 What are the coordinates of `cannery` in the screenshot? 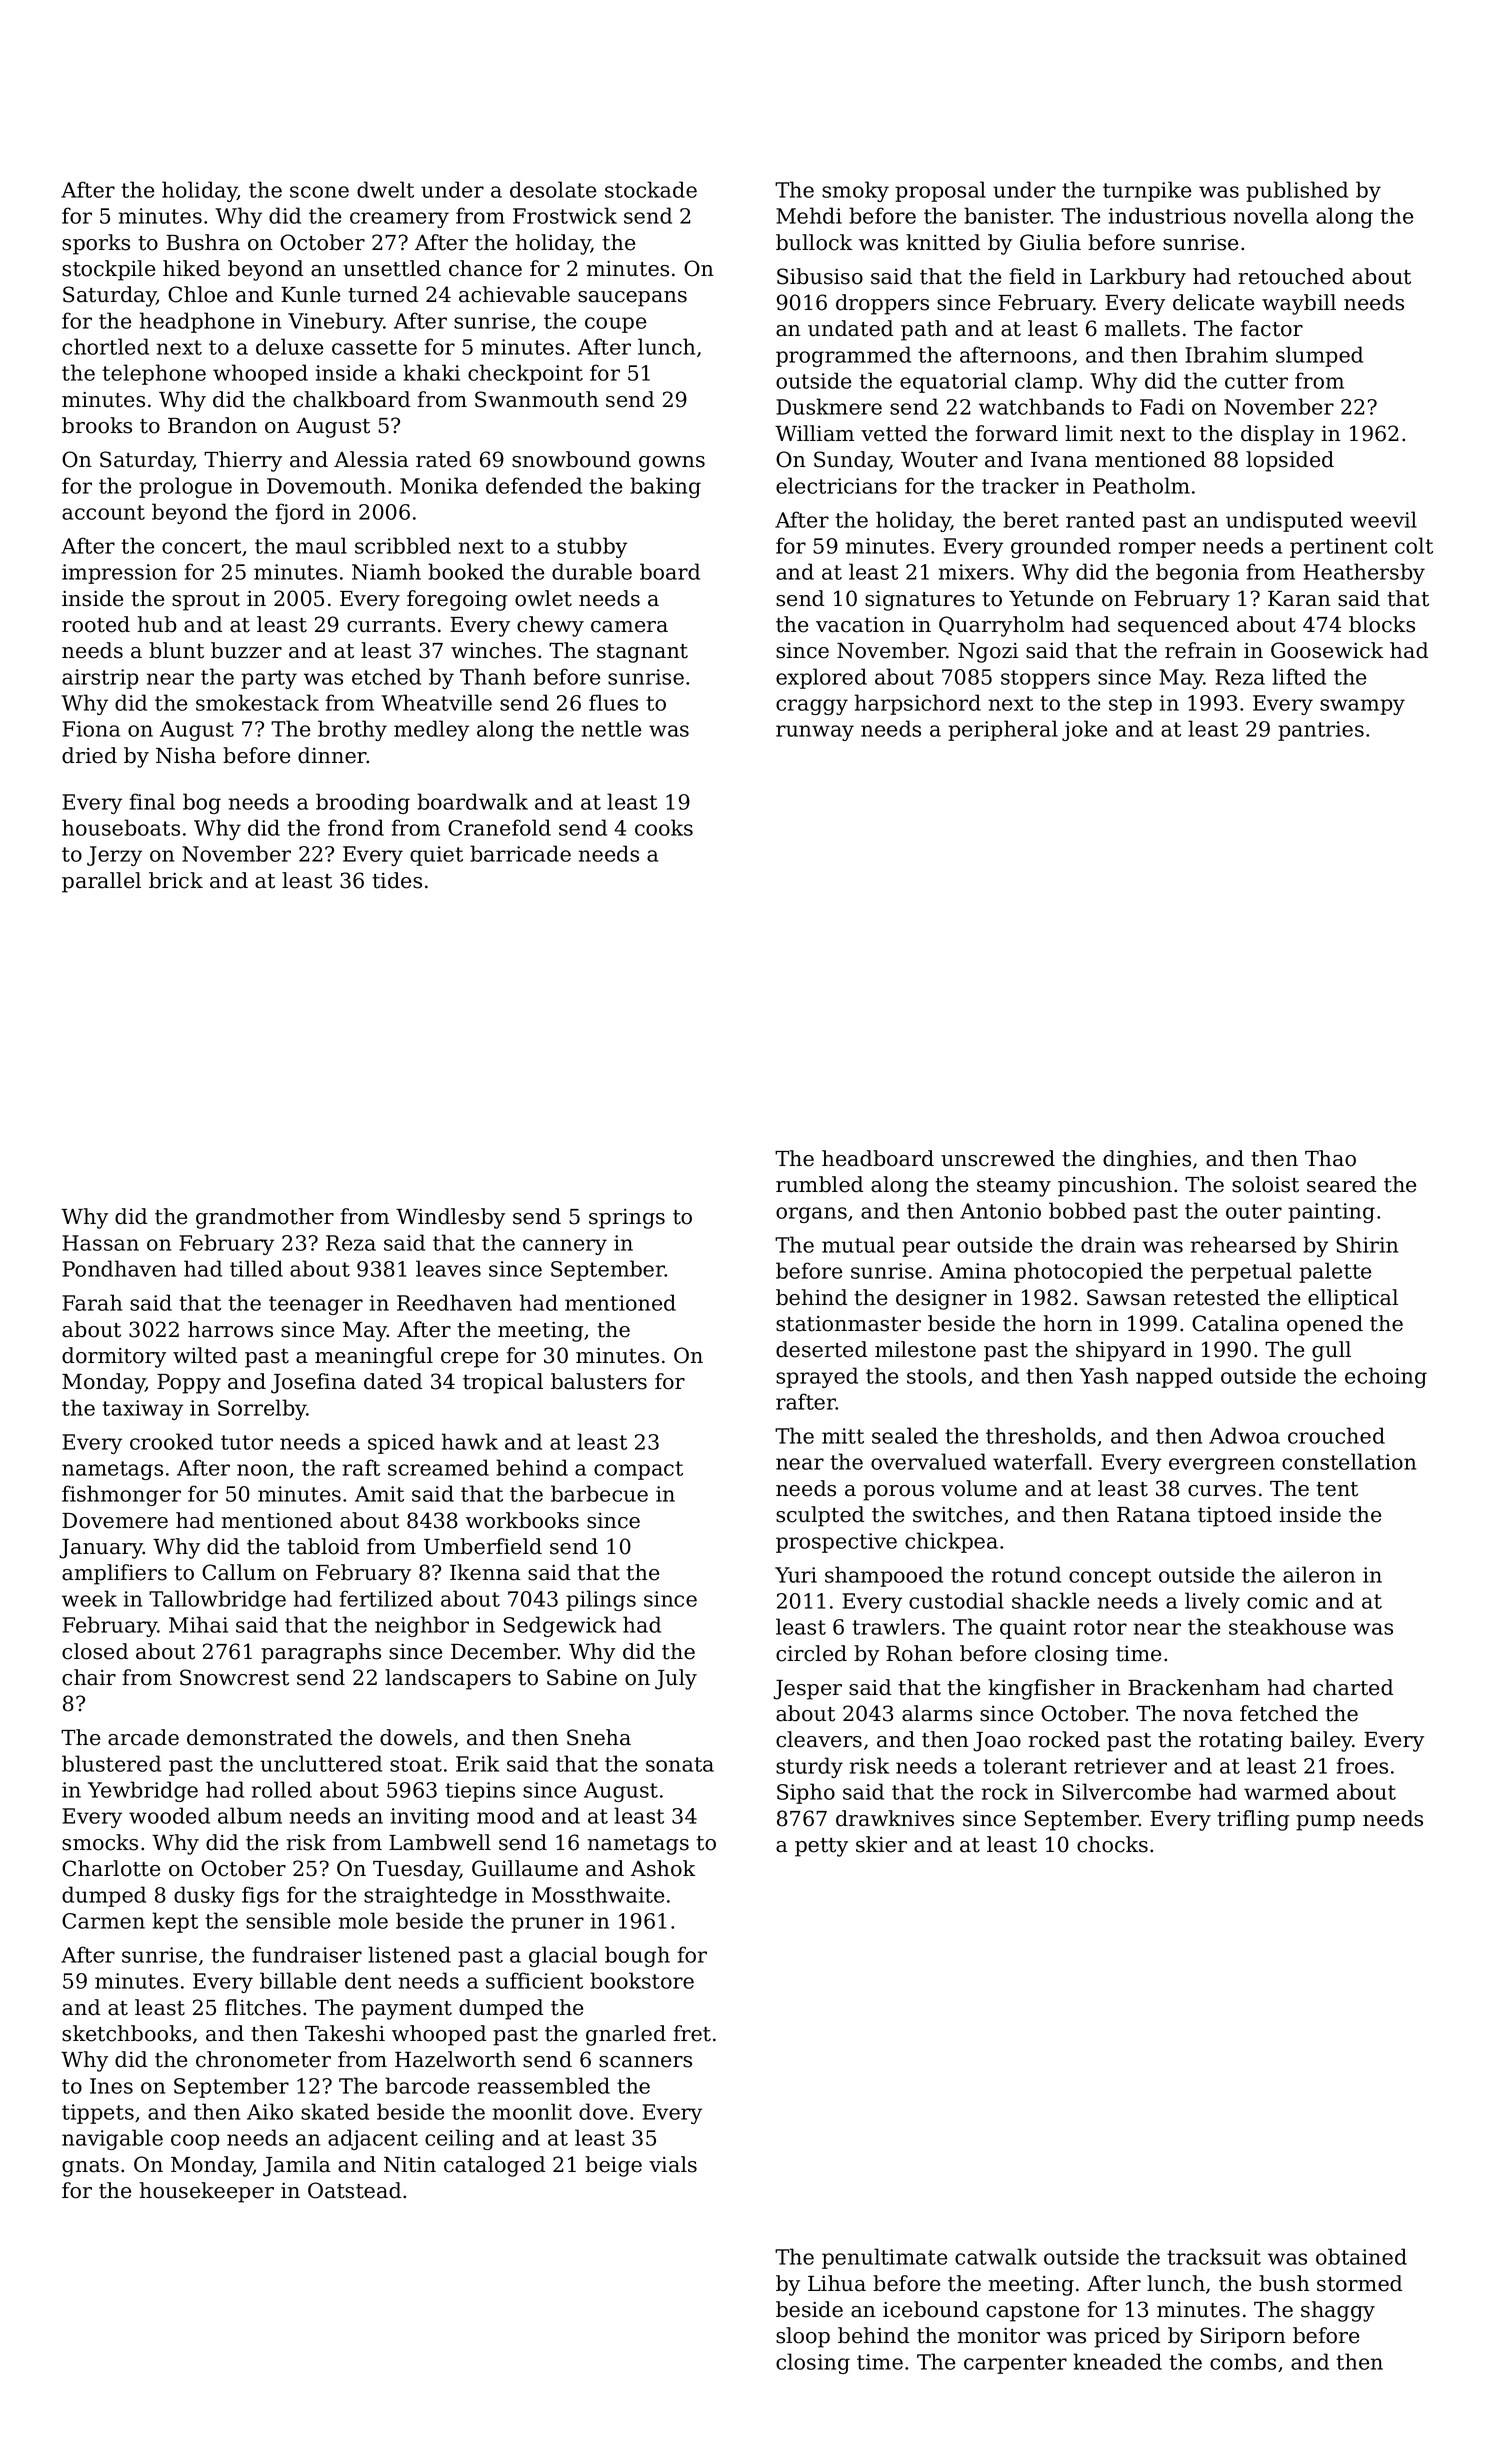 It's located at (565, 1247).
